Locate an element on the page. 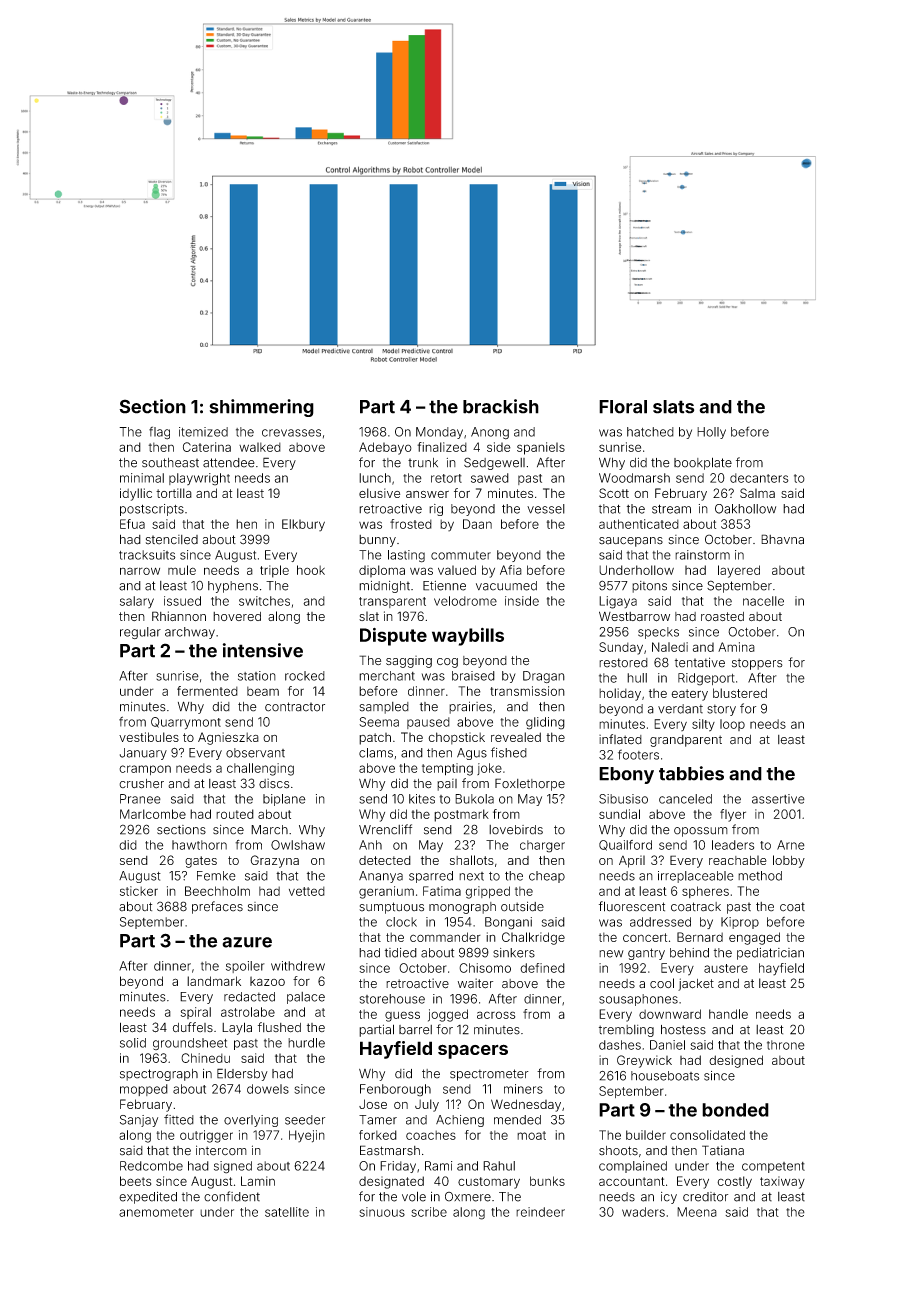 The width and height of the image is (924, 1308). brackish is located at coordinates (501, 406).
